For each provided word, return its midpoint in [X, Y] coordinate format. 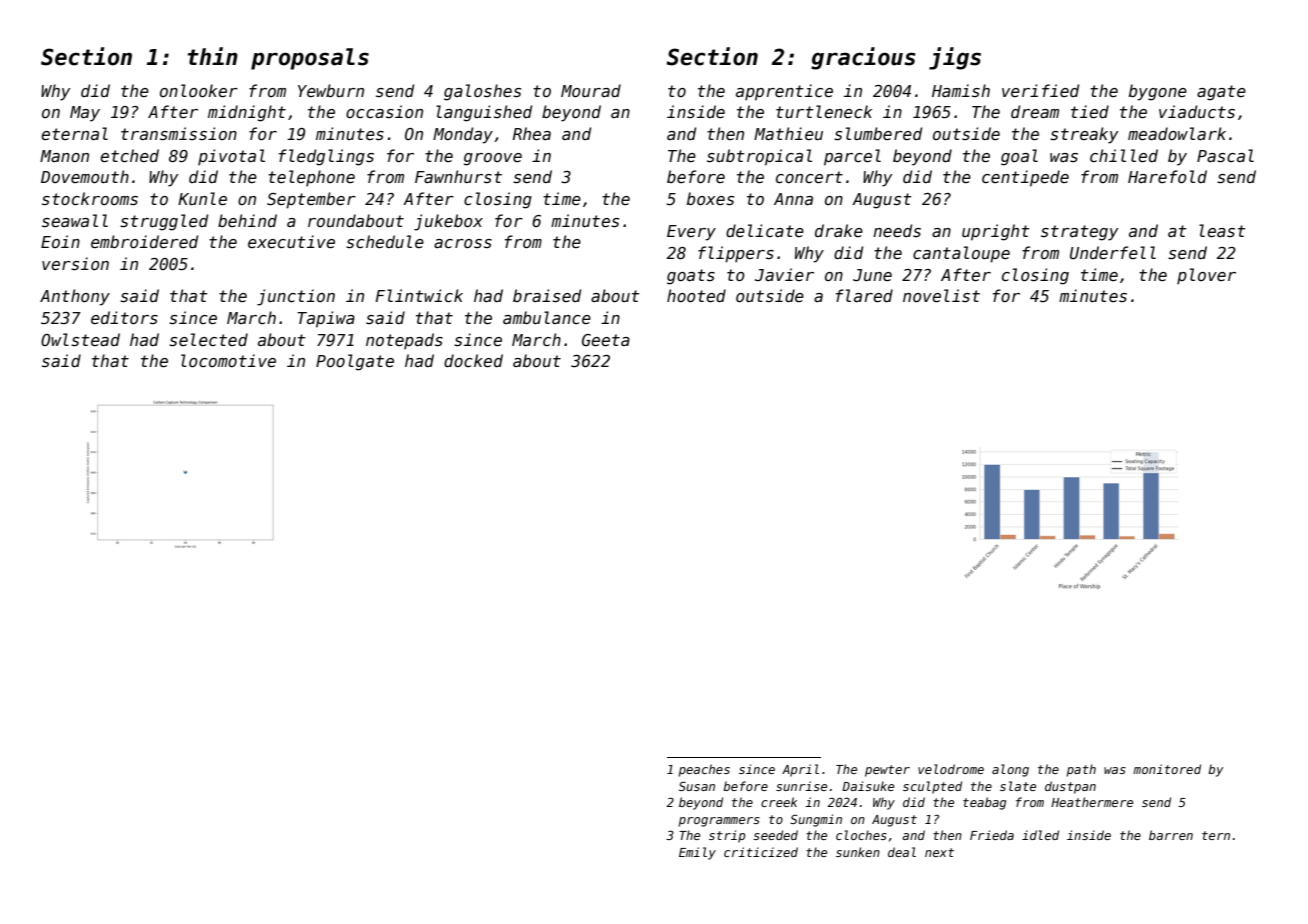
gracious [863, 58]
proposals [310, 59]
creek [779, 802]
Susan [697, 786]
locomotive [228, 360]
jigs [955, 58]
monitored [1167, 769]
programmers [719, 822]
